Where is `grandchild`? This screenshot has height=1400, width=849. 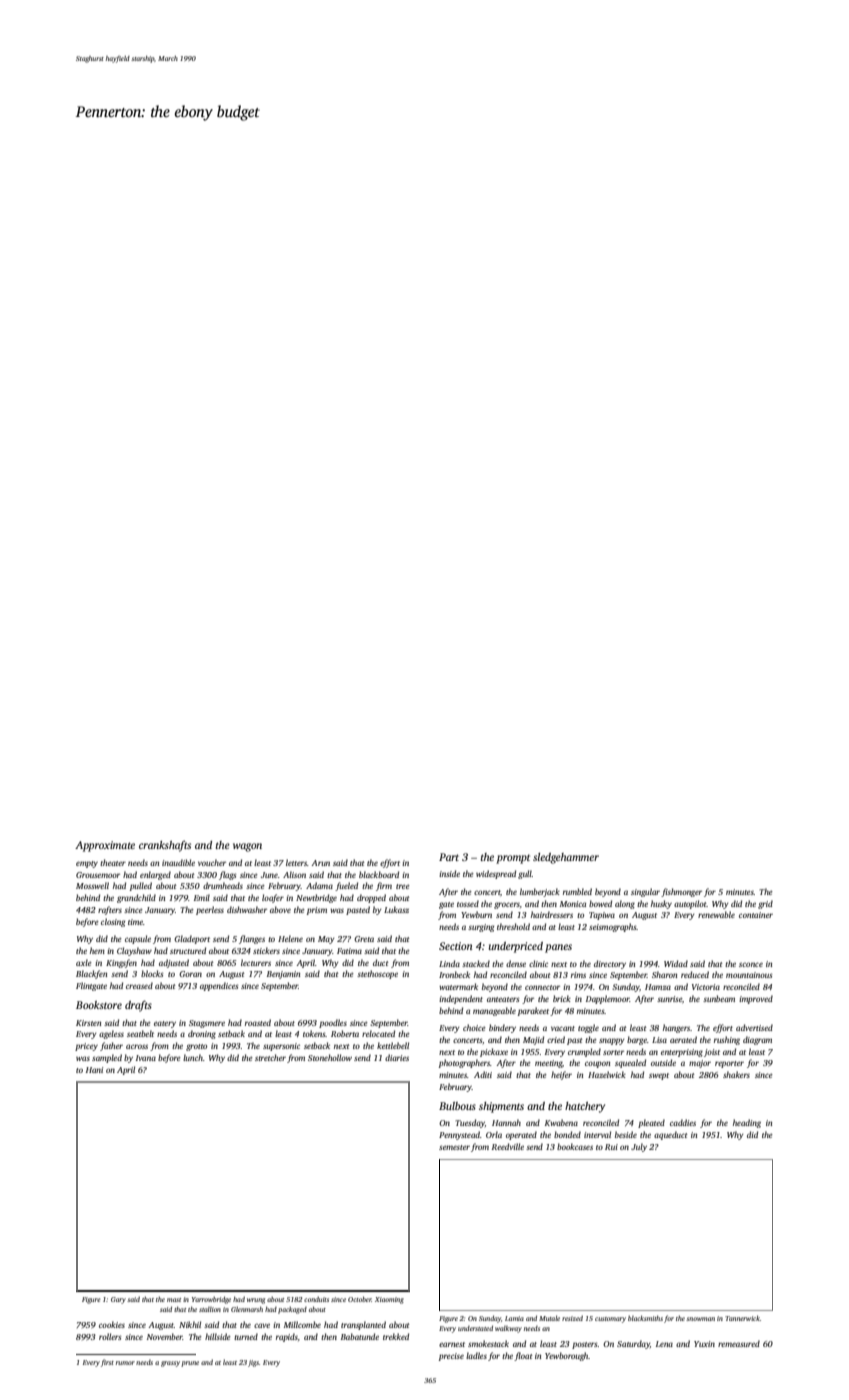 grandchild is located at coordinates (136, 898).
